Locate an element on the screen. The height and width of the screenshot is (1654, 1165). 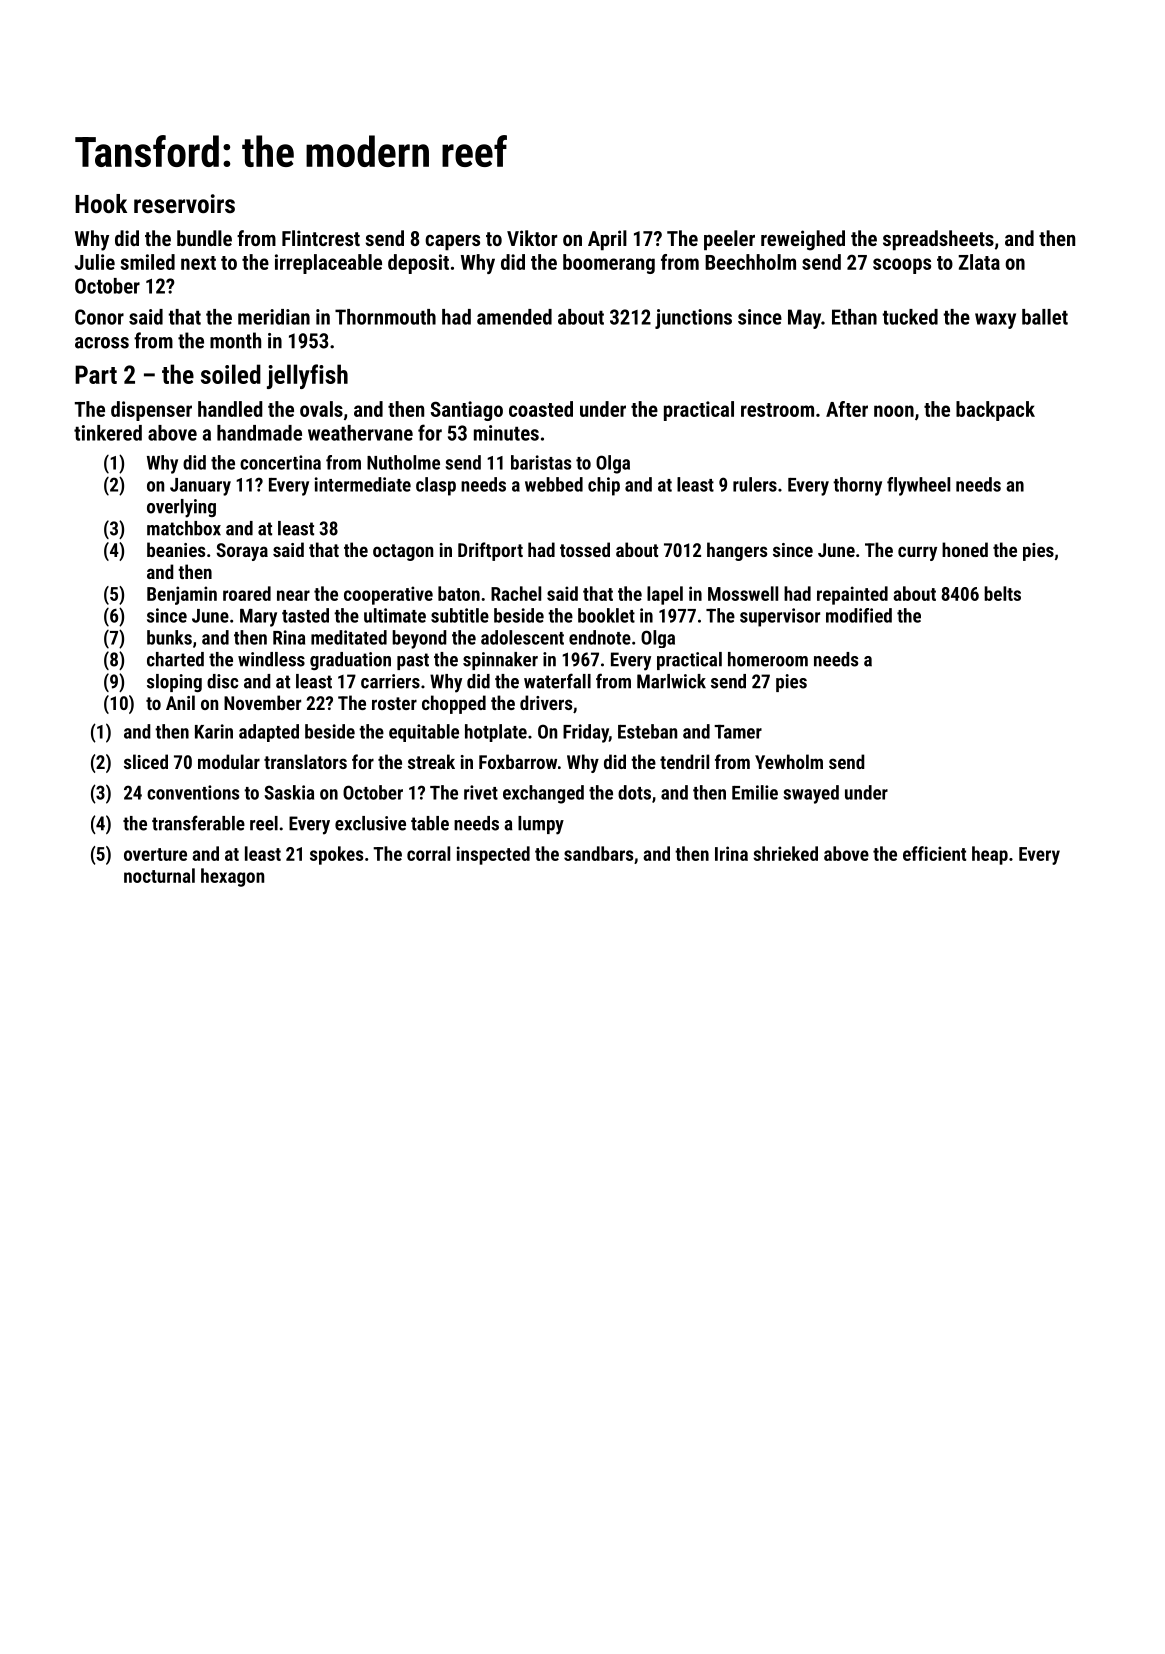
backpack is located at coordinates (995, 411).
